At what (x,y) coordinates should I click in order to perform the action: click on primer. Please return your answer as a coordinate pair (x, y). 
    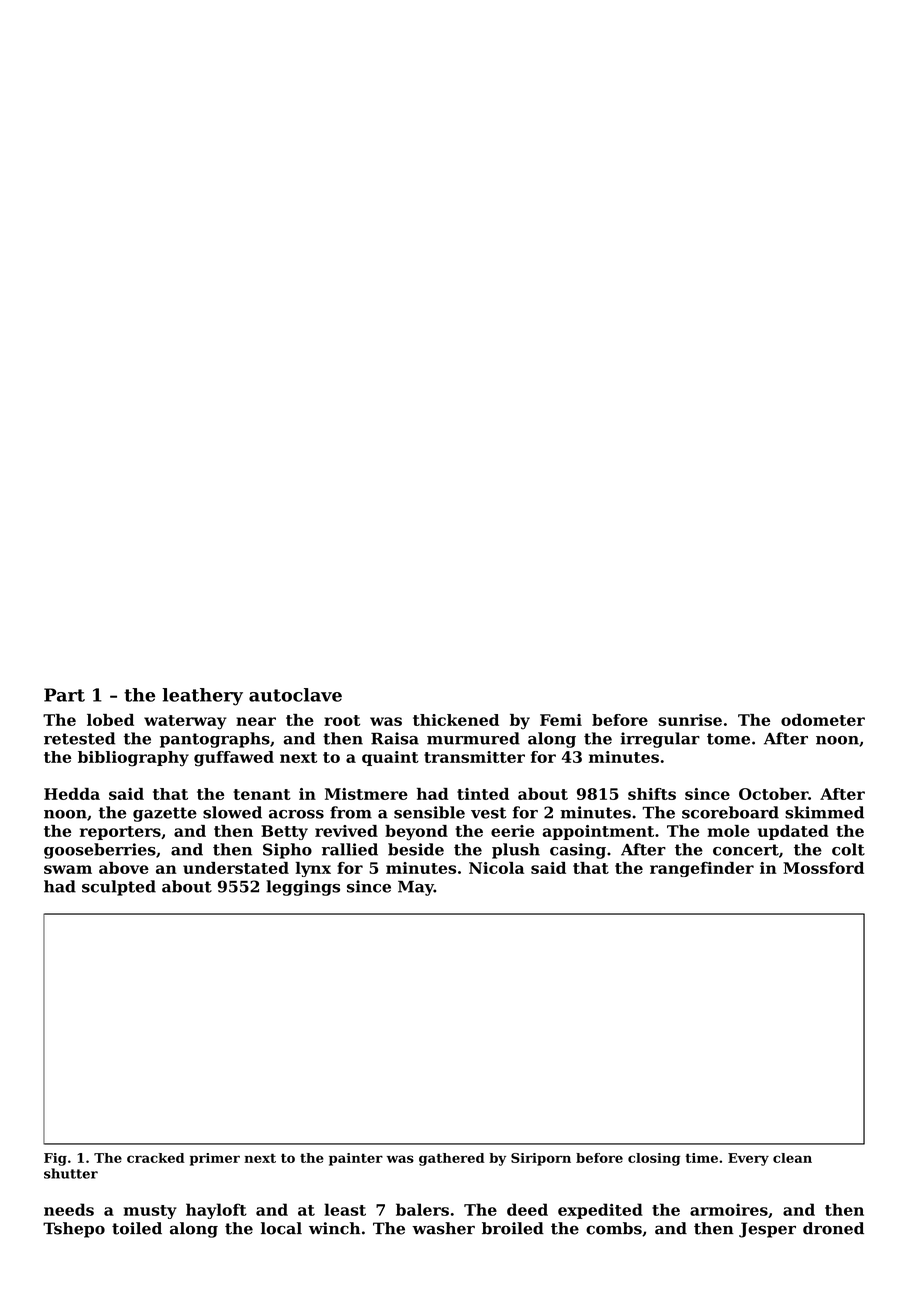
    Looking at the image, I should click on (215, 1159).
